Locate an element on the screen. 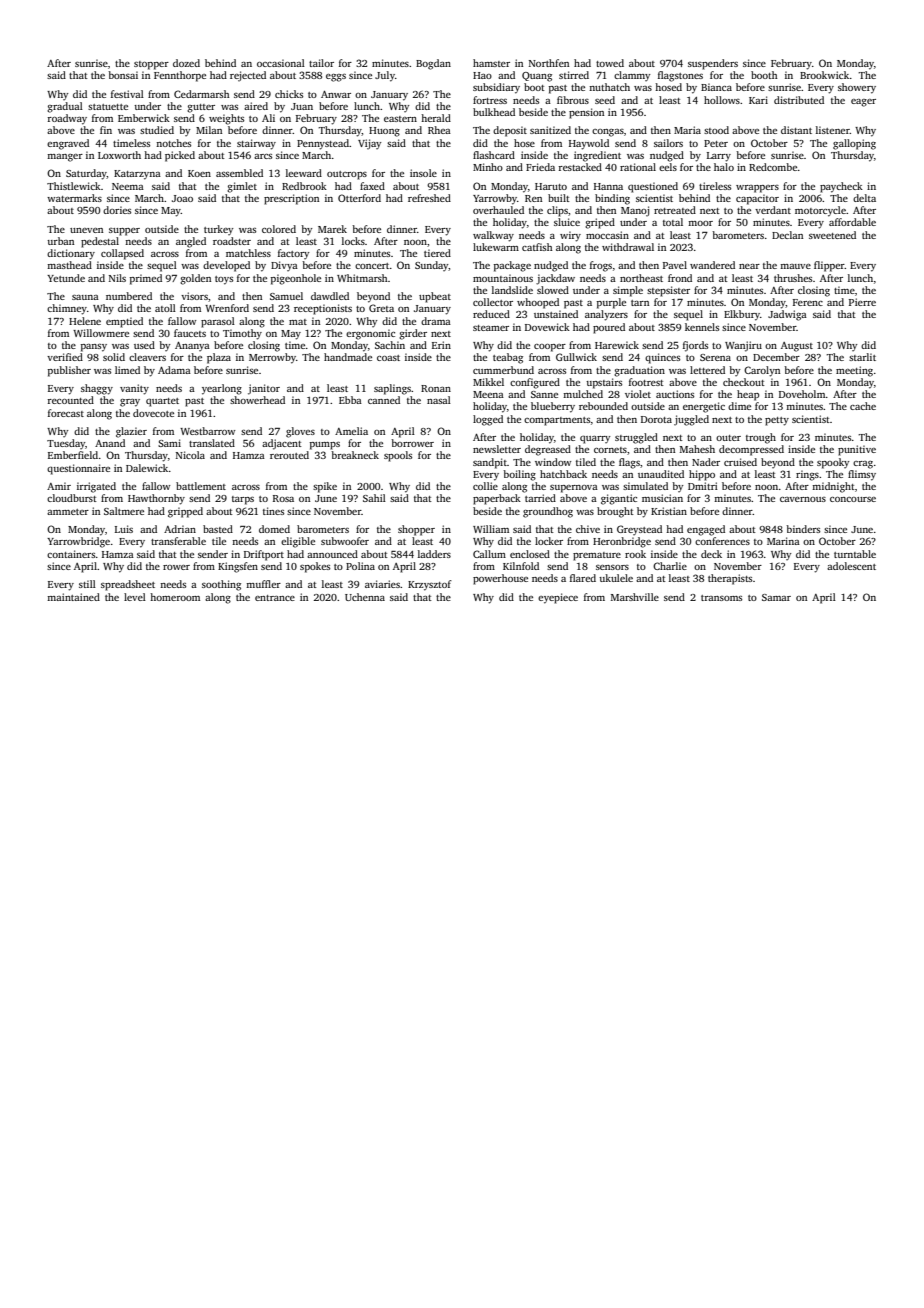 The height and width of the screenshot is (1308, 924). maintained is located at coordinates (73, 597).
